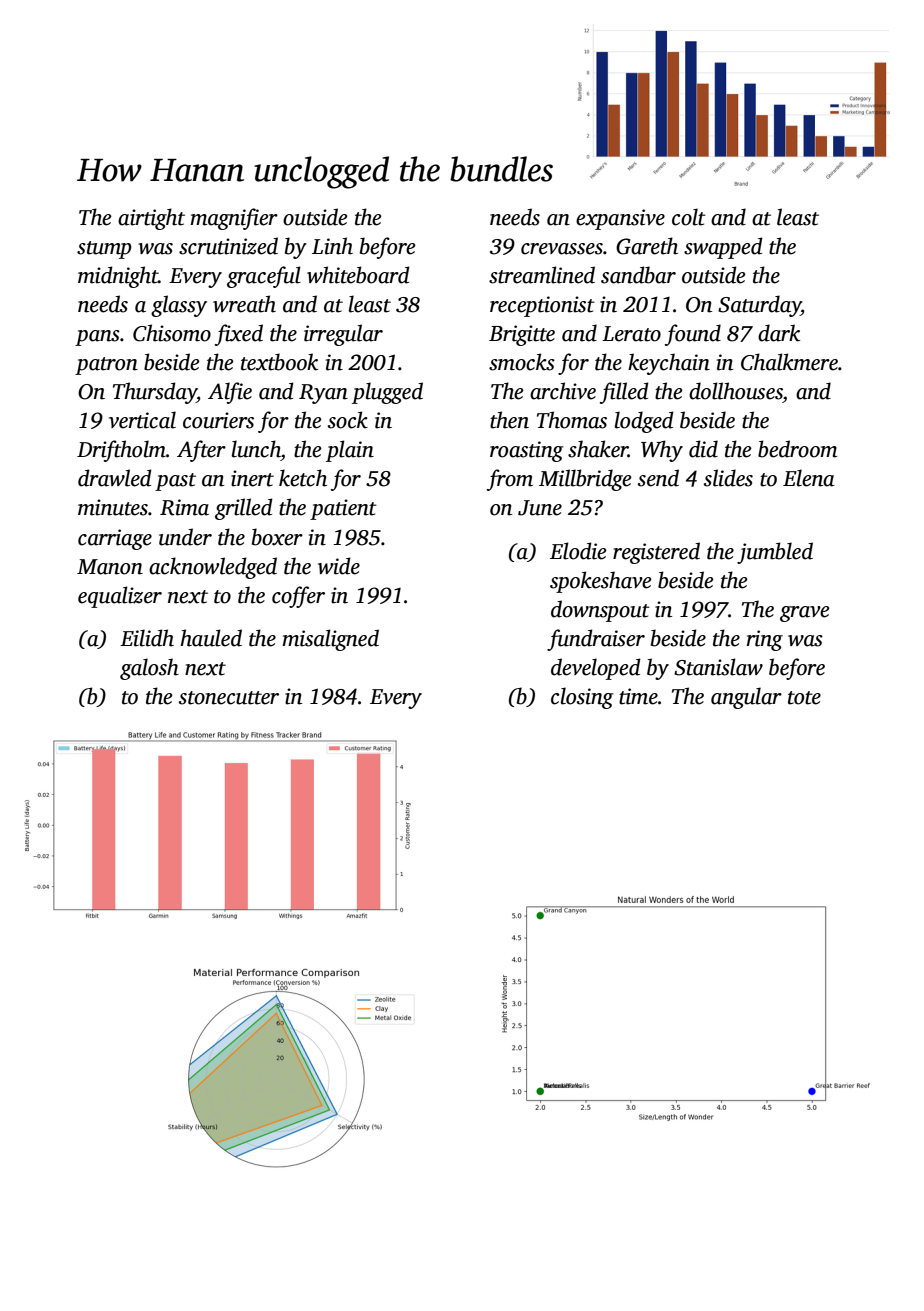 The width and height of the document is (924, 1311). What do you see at coordinates (522, 362) in the document?
I see `smocks` at bounding box center [522, 362].
